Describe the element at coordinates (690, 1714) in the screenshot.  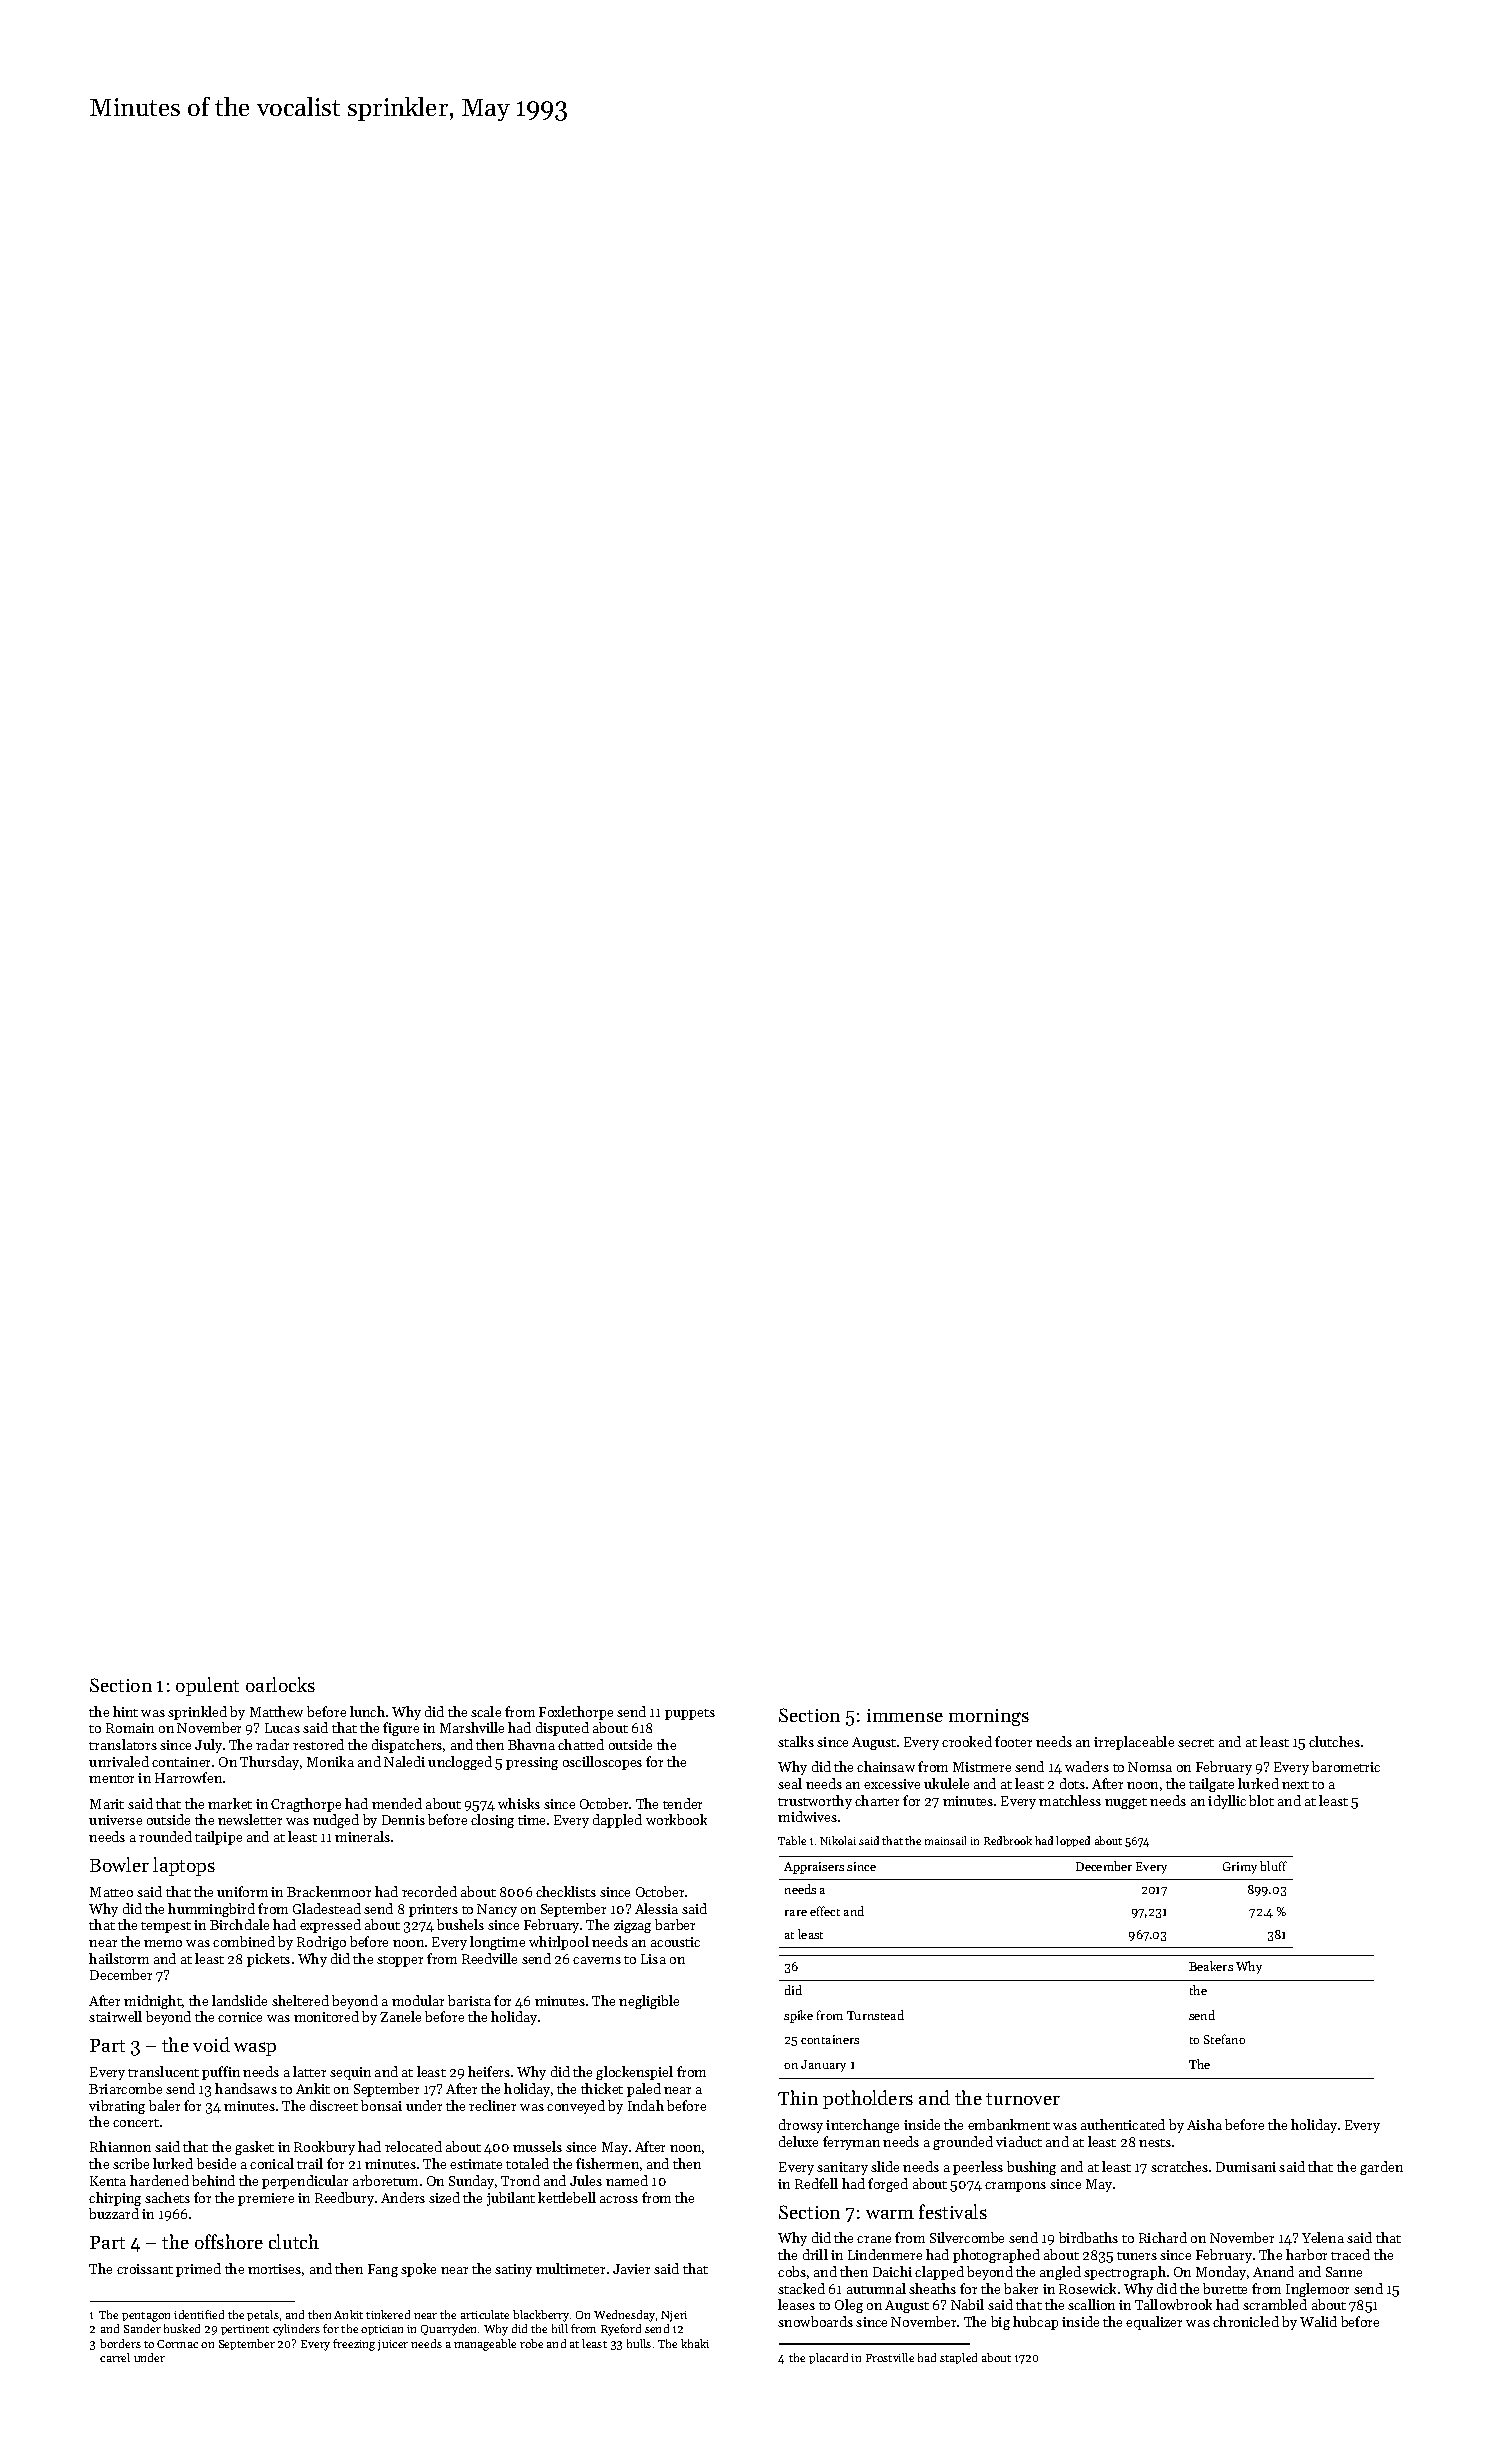
I see `puppets` at that location.
